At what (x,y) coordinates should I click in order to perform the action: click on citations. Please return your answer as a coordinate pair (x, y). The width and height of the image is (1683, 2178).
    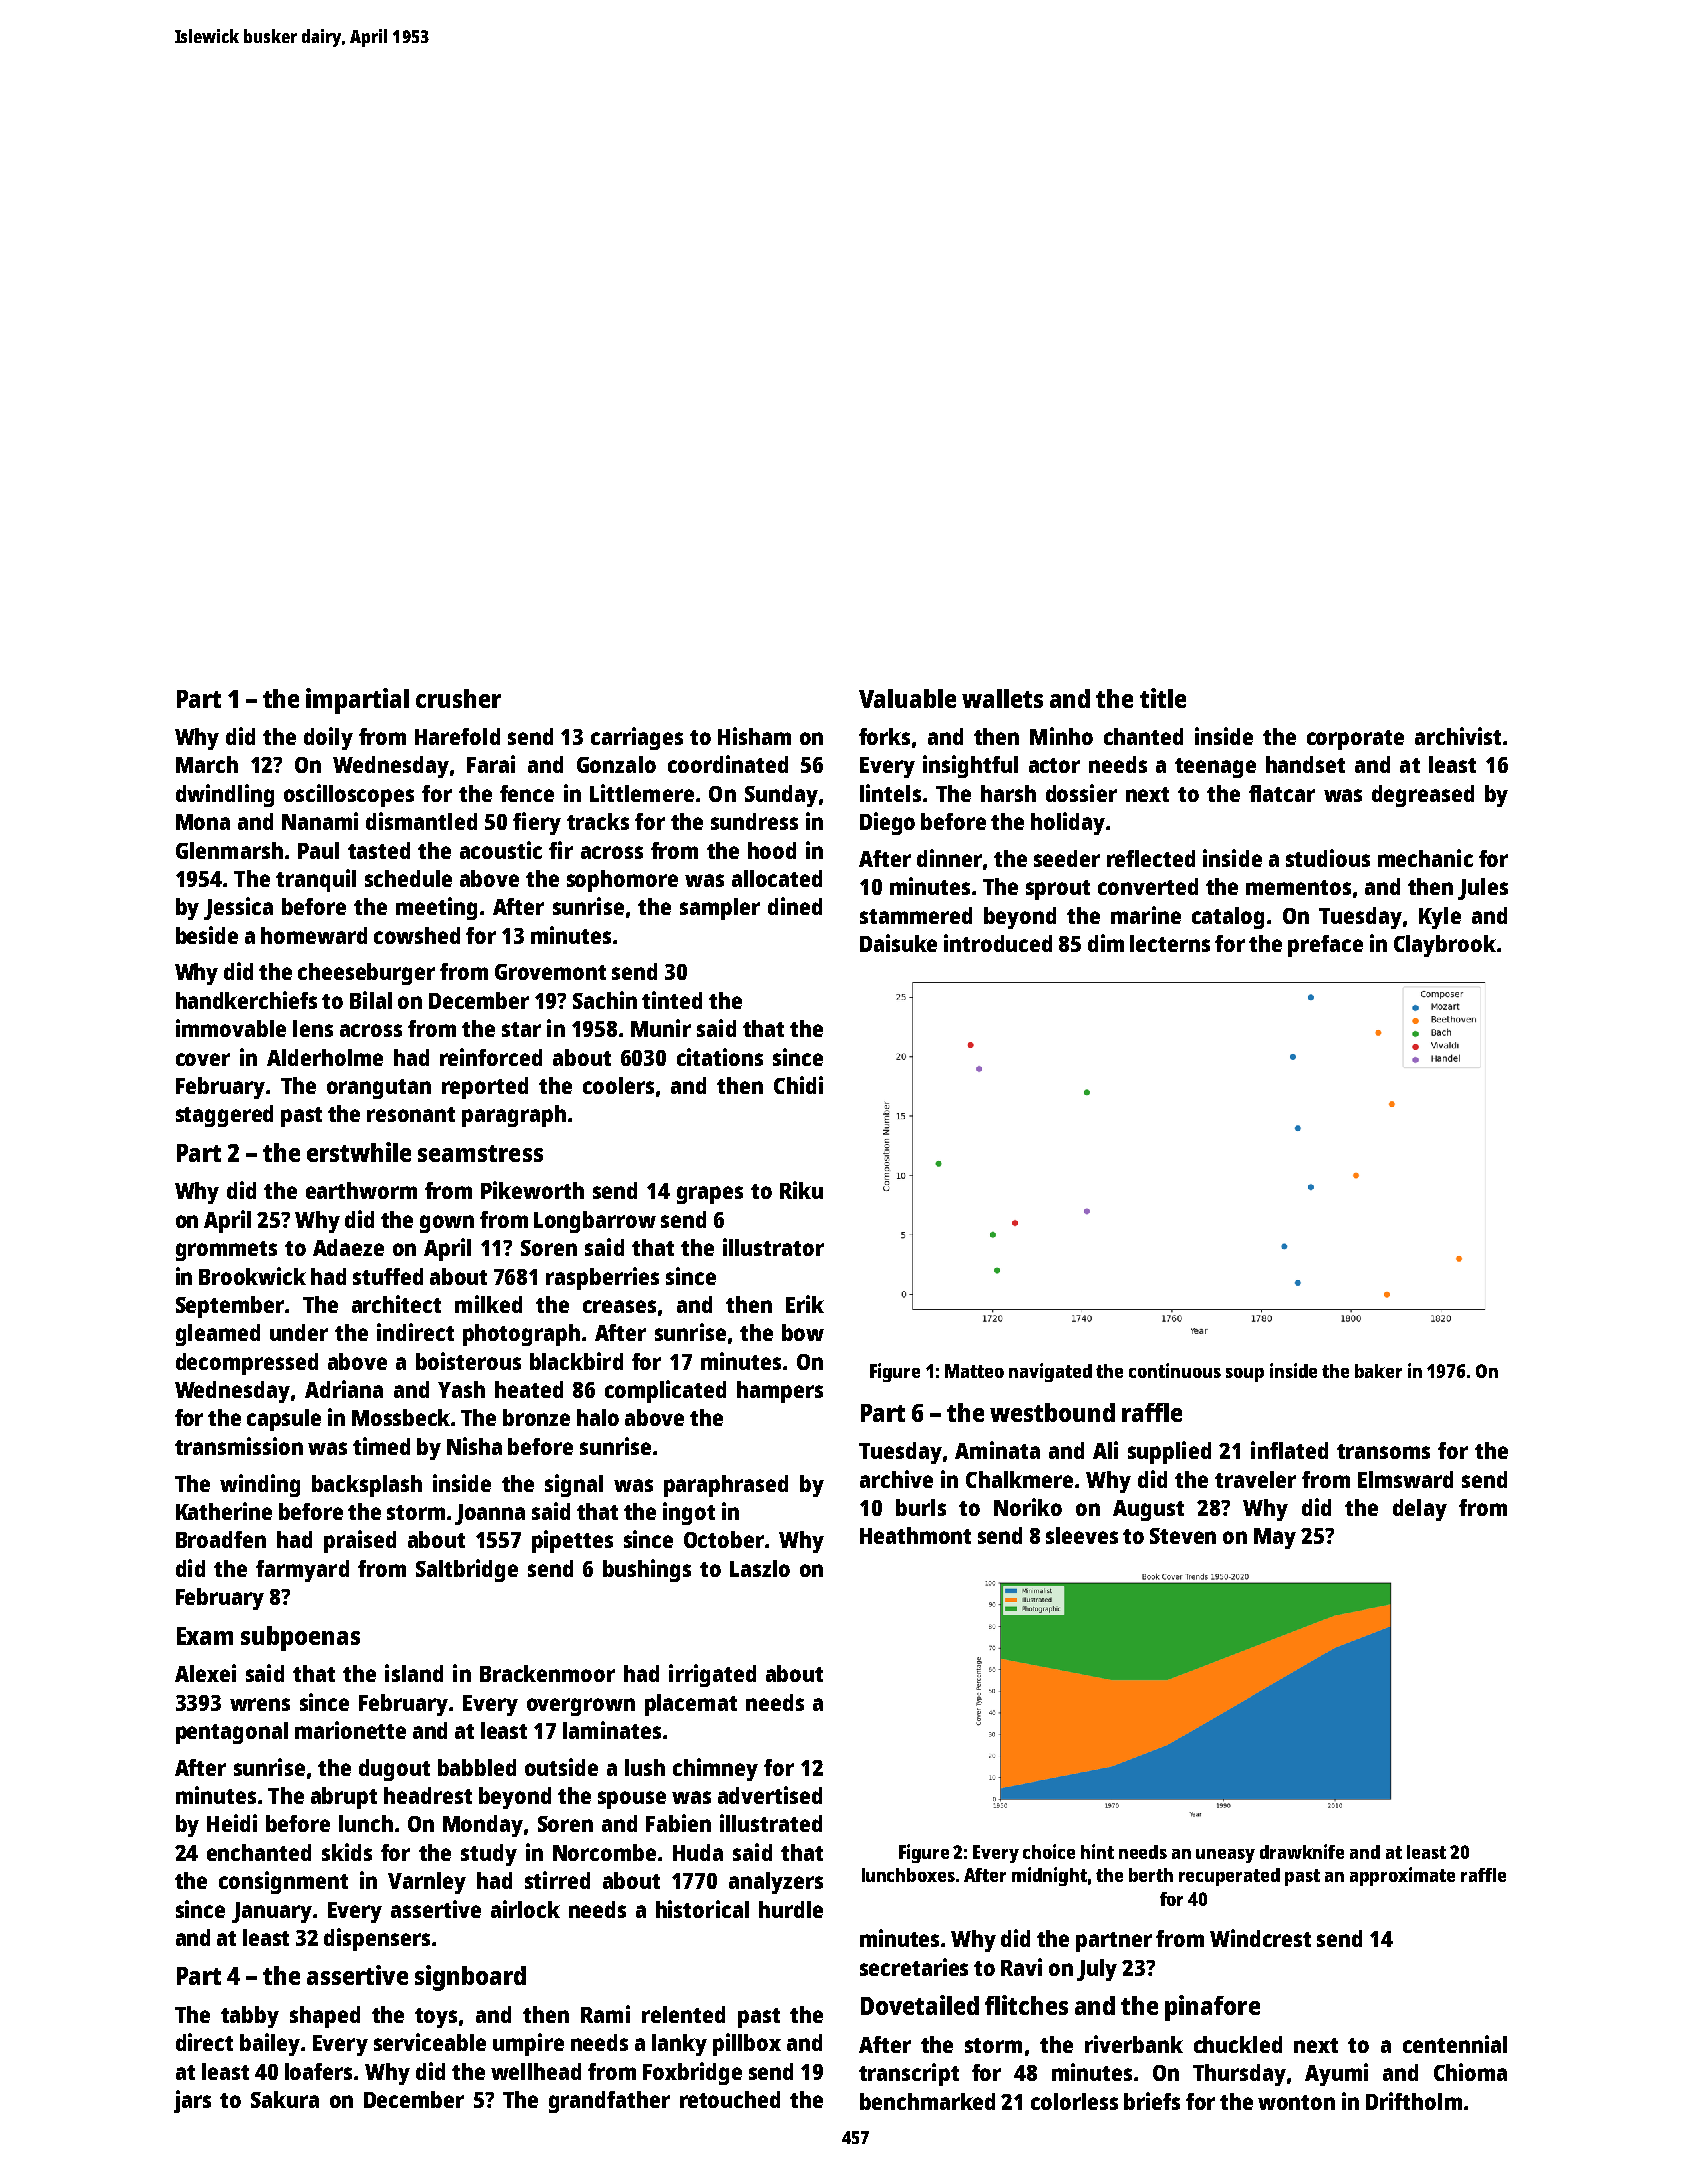
    Looking at the image, I should click on (720, 1057).
